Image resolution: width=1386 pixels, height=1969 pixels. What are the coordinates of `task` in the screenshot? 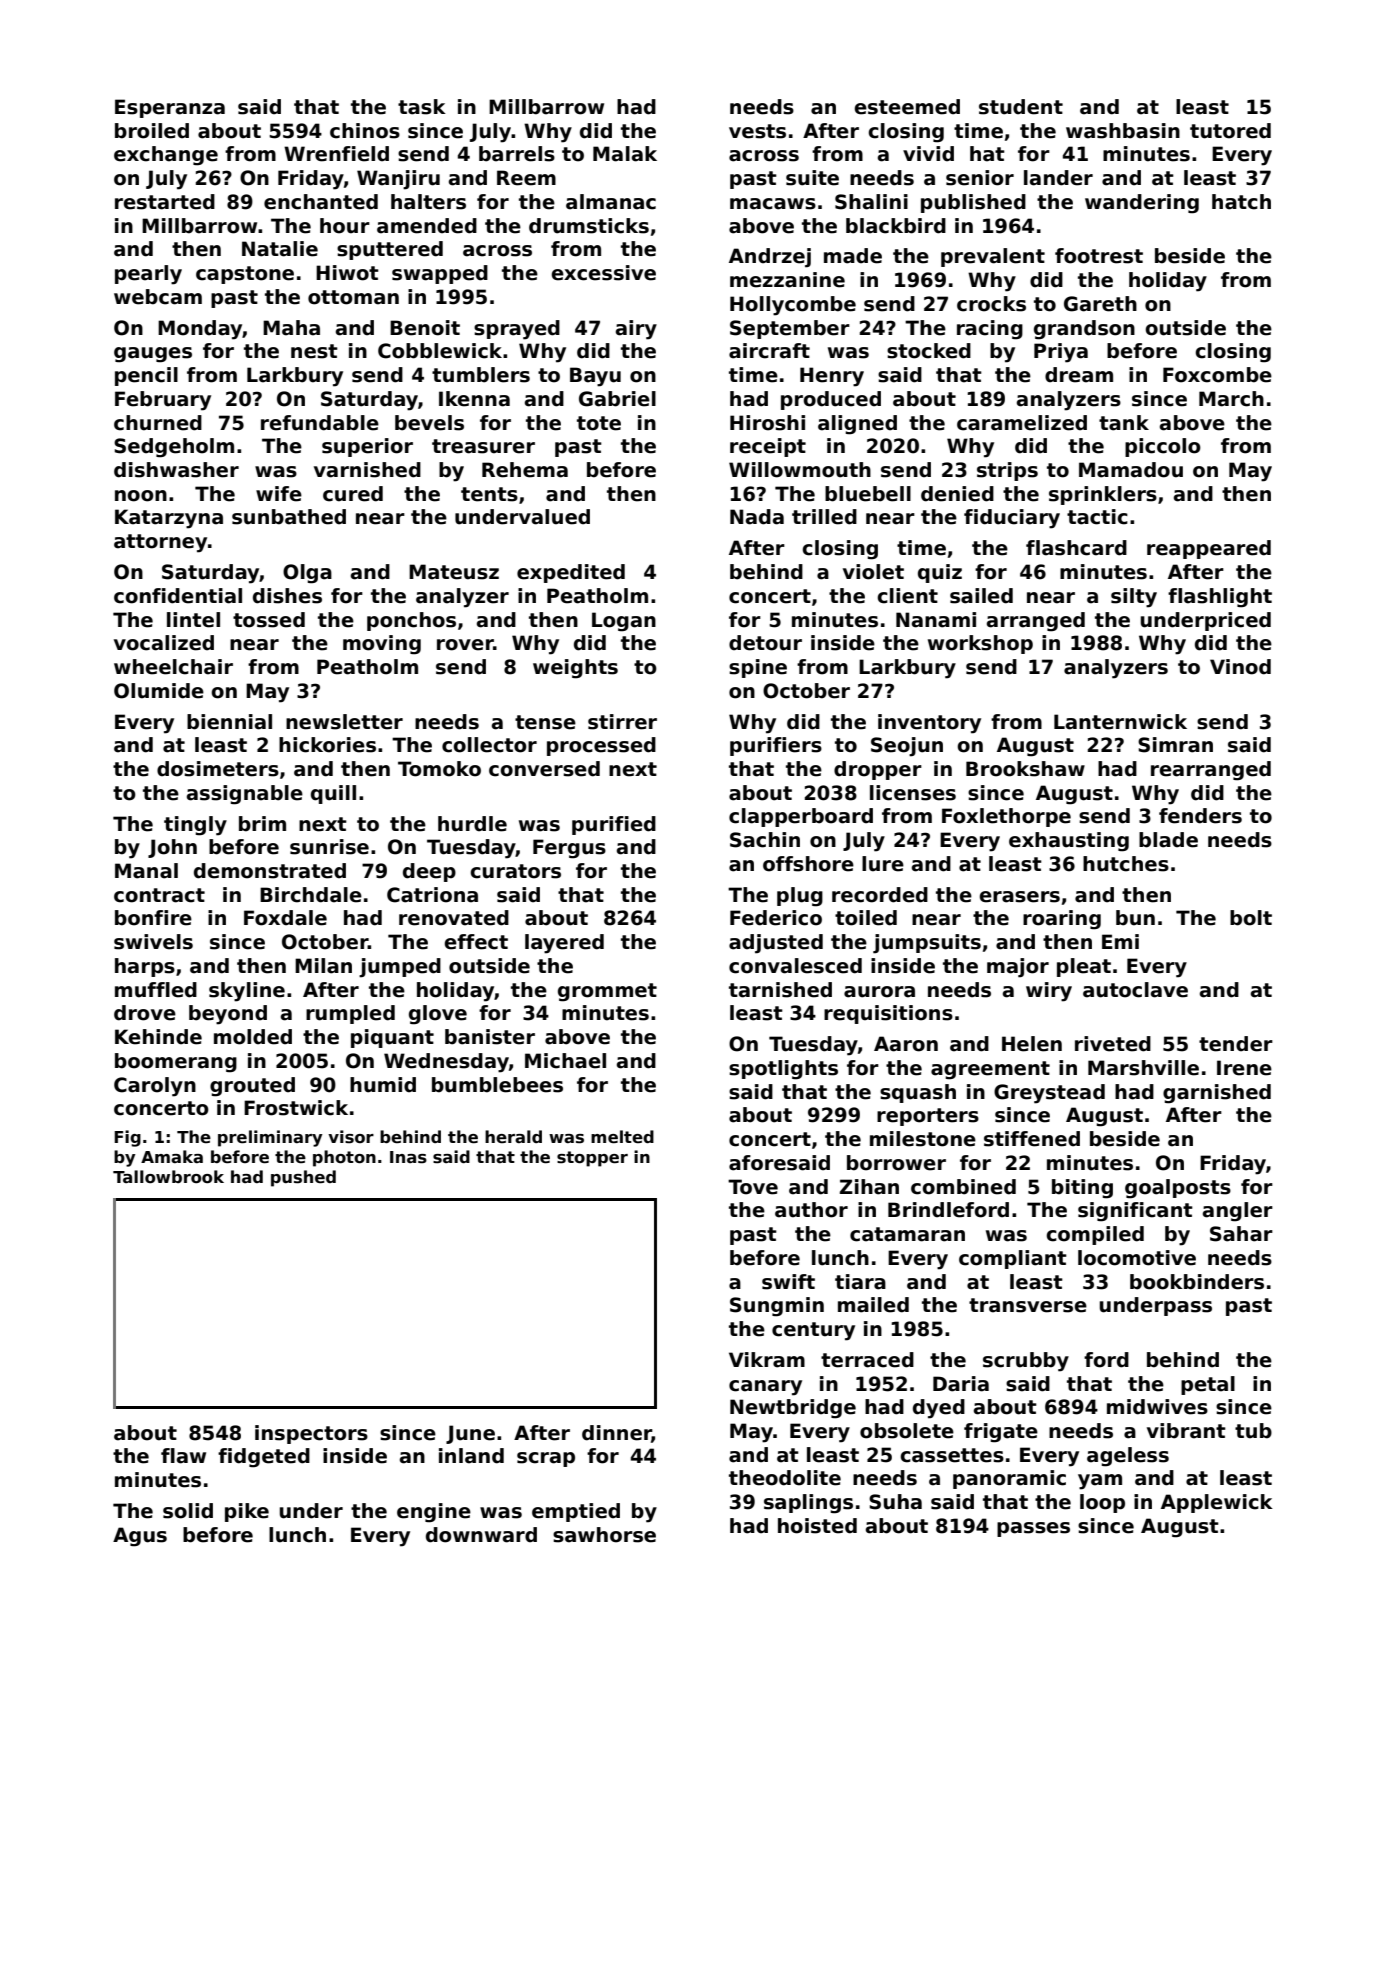 It's located at (422, 107).
